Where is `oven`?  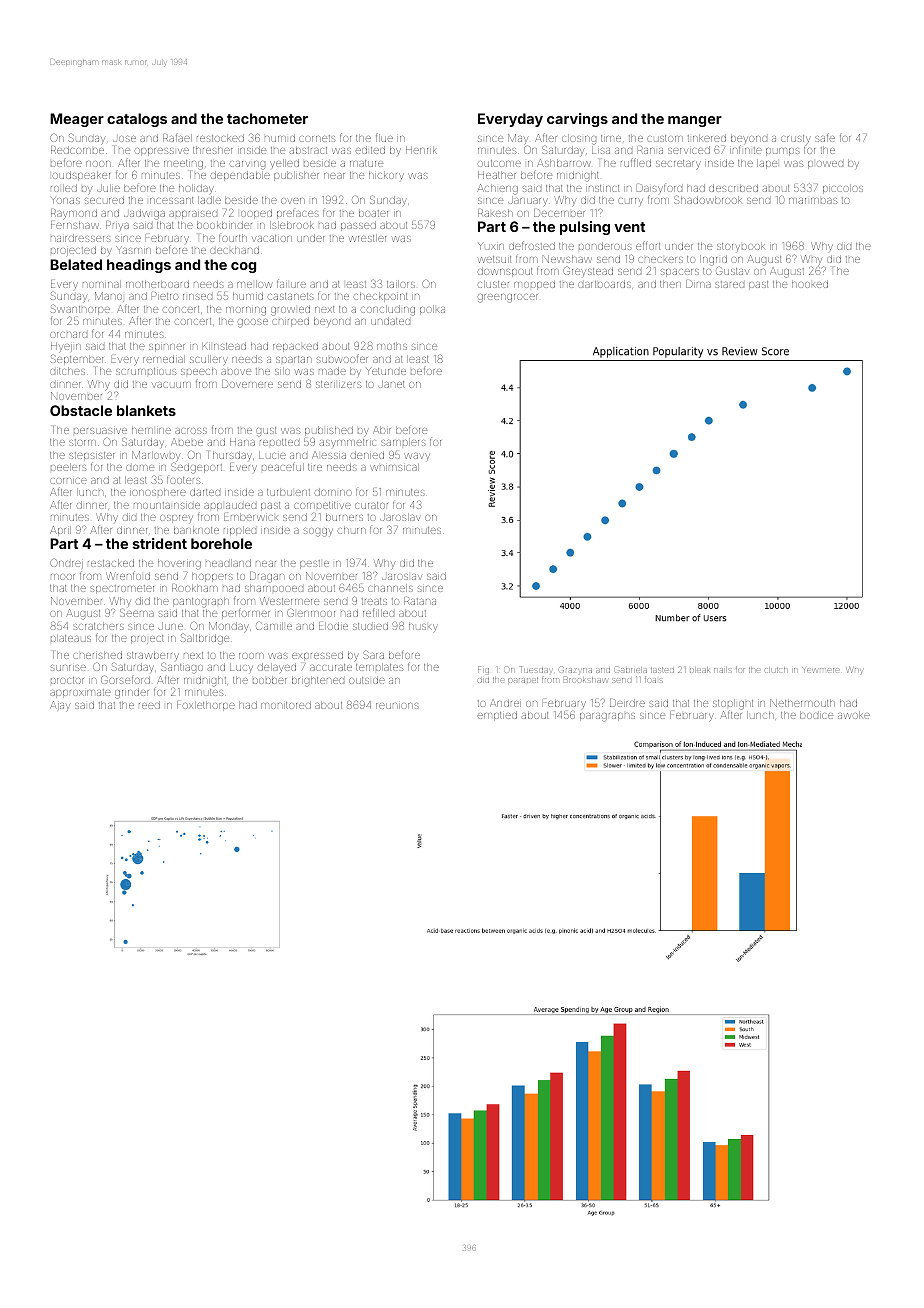 oven is located at coordinates (293, 201).
